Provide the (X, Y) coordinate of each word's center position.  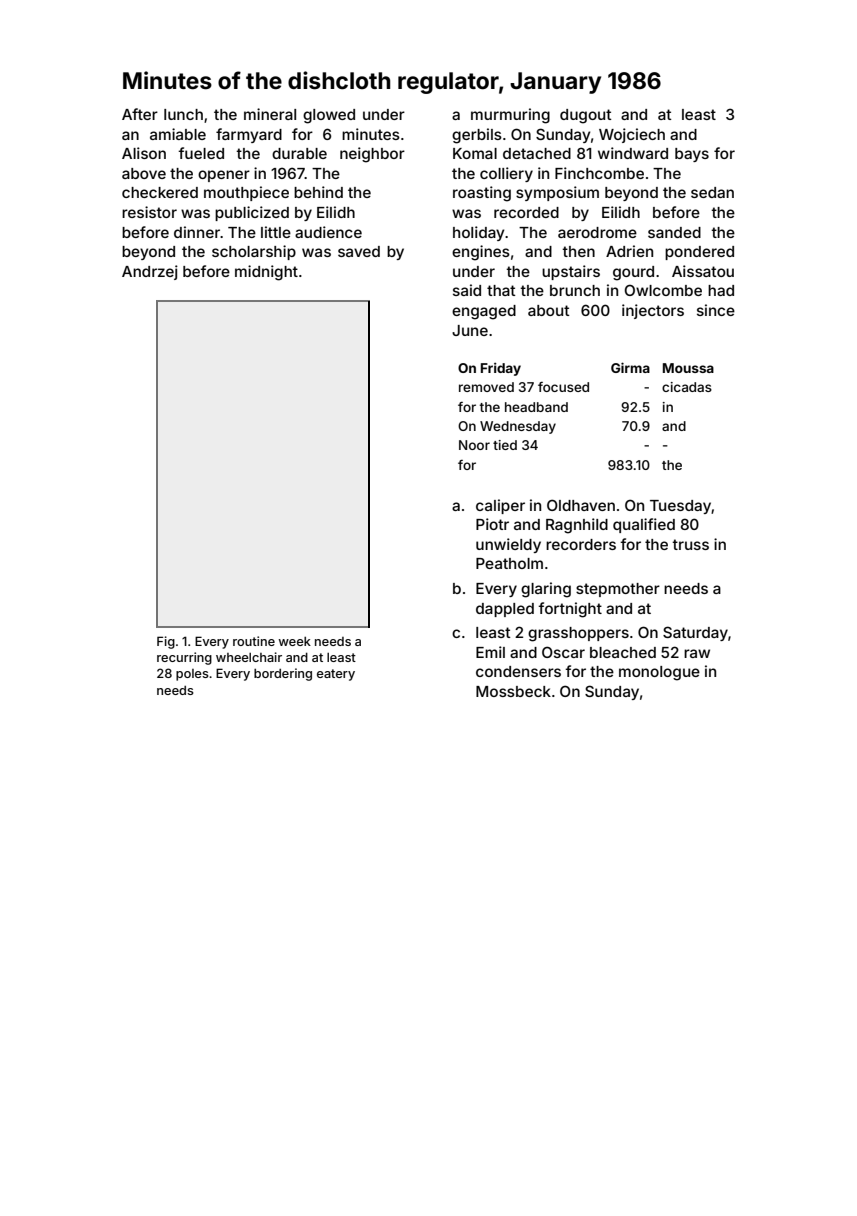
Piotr (492, 524)
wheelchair (249, 657)
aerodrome (597, 232)
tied (505, 445)
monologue (659, 673)
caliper (500, 506)
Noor (474, 445)
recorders (581, 544)
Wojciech (632, 135)
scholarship (254, 252)
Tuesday (680, 507)
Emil (490, 652)
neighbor (372, 155)
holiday (478, 233)
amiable (178, 134)
